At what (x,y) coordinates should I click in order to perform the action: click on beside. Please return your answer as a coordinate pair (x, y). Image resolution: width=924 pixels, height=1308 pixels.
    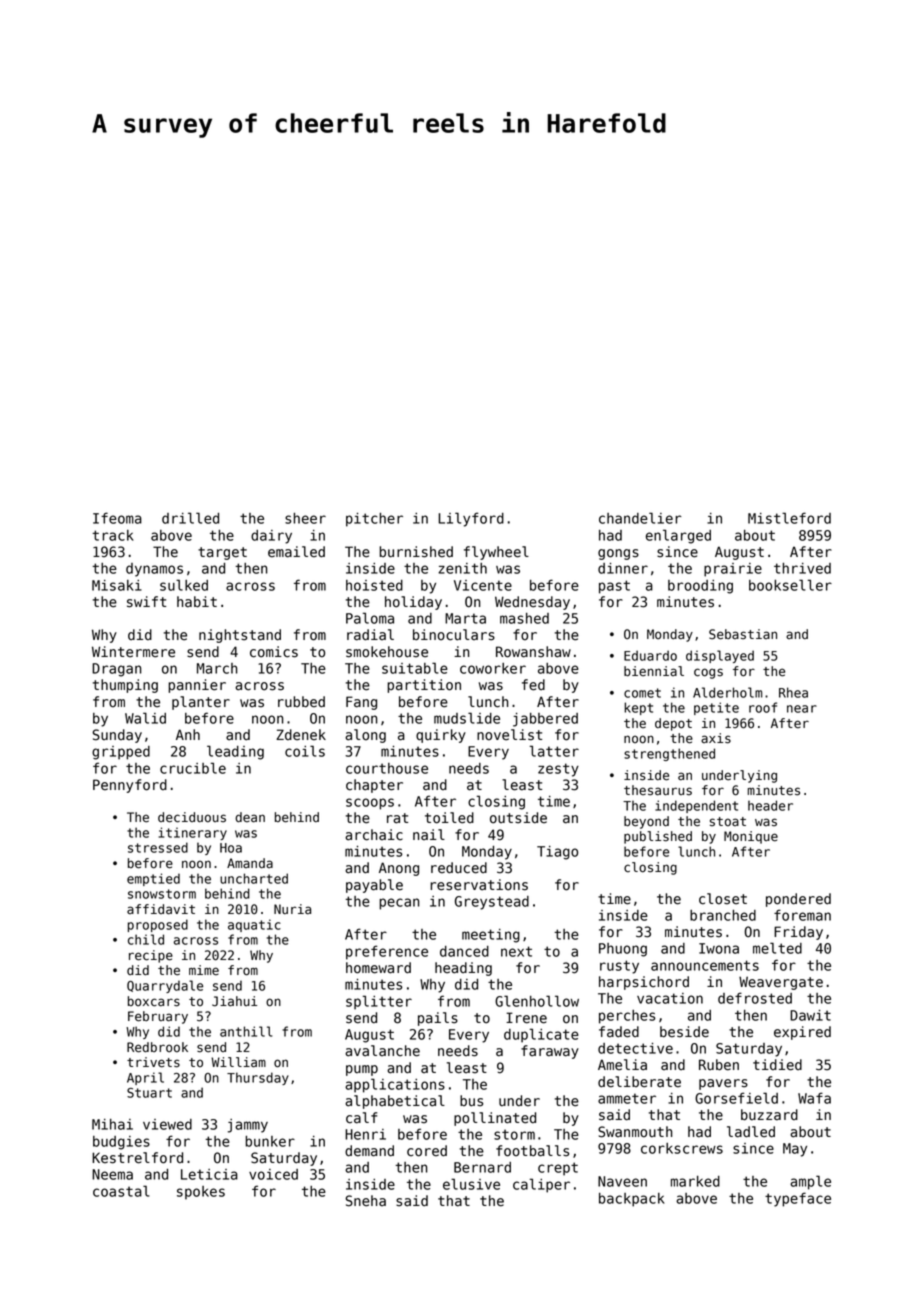
    Looking at the image, I should click on (684, 1032).
